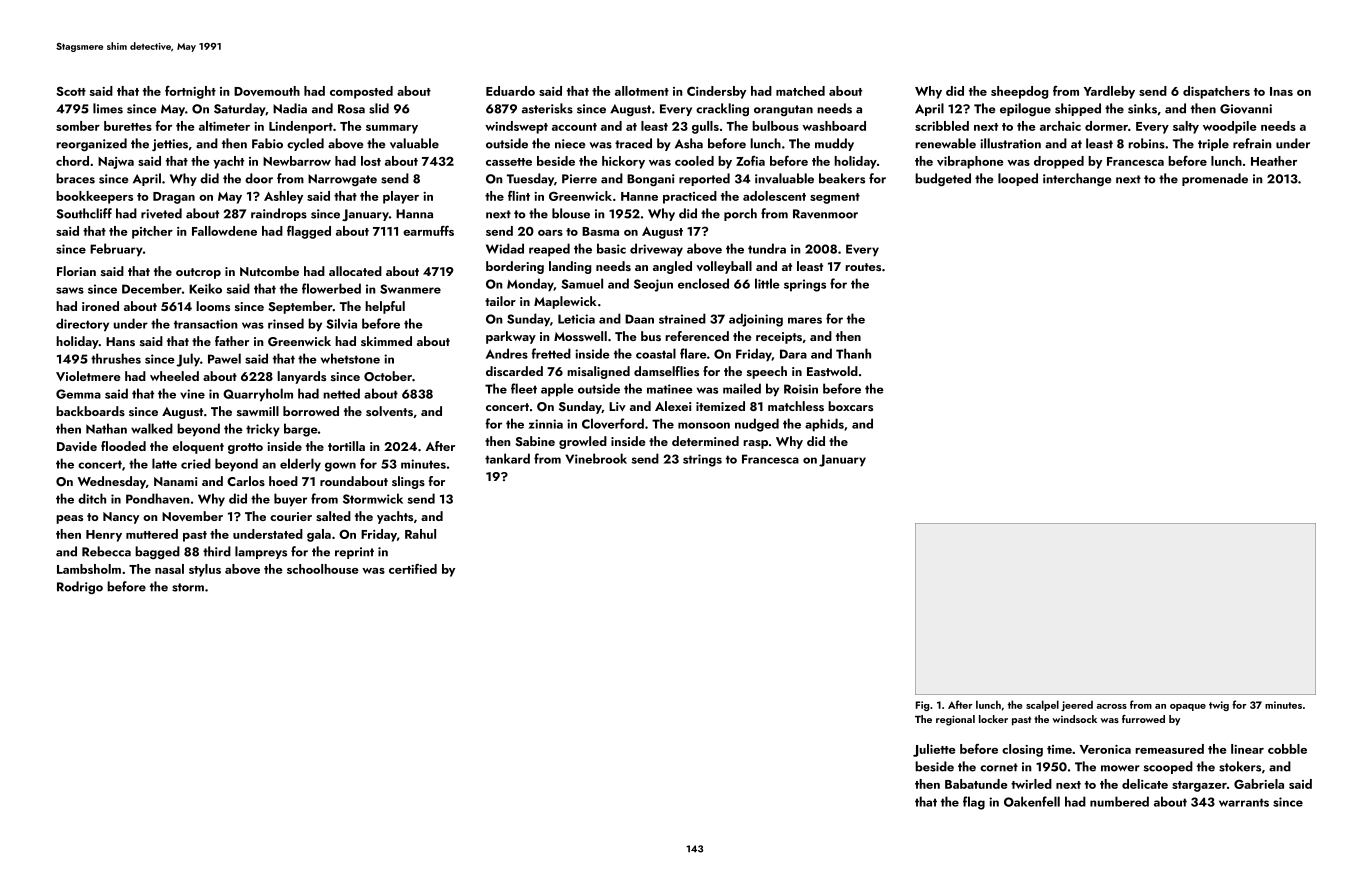 Image resolution: width=1372 pixels, height=887 pixels. Describe the element at coordinates (1032, 801) in the screenshot. I see `Oakenfell` at that location.
